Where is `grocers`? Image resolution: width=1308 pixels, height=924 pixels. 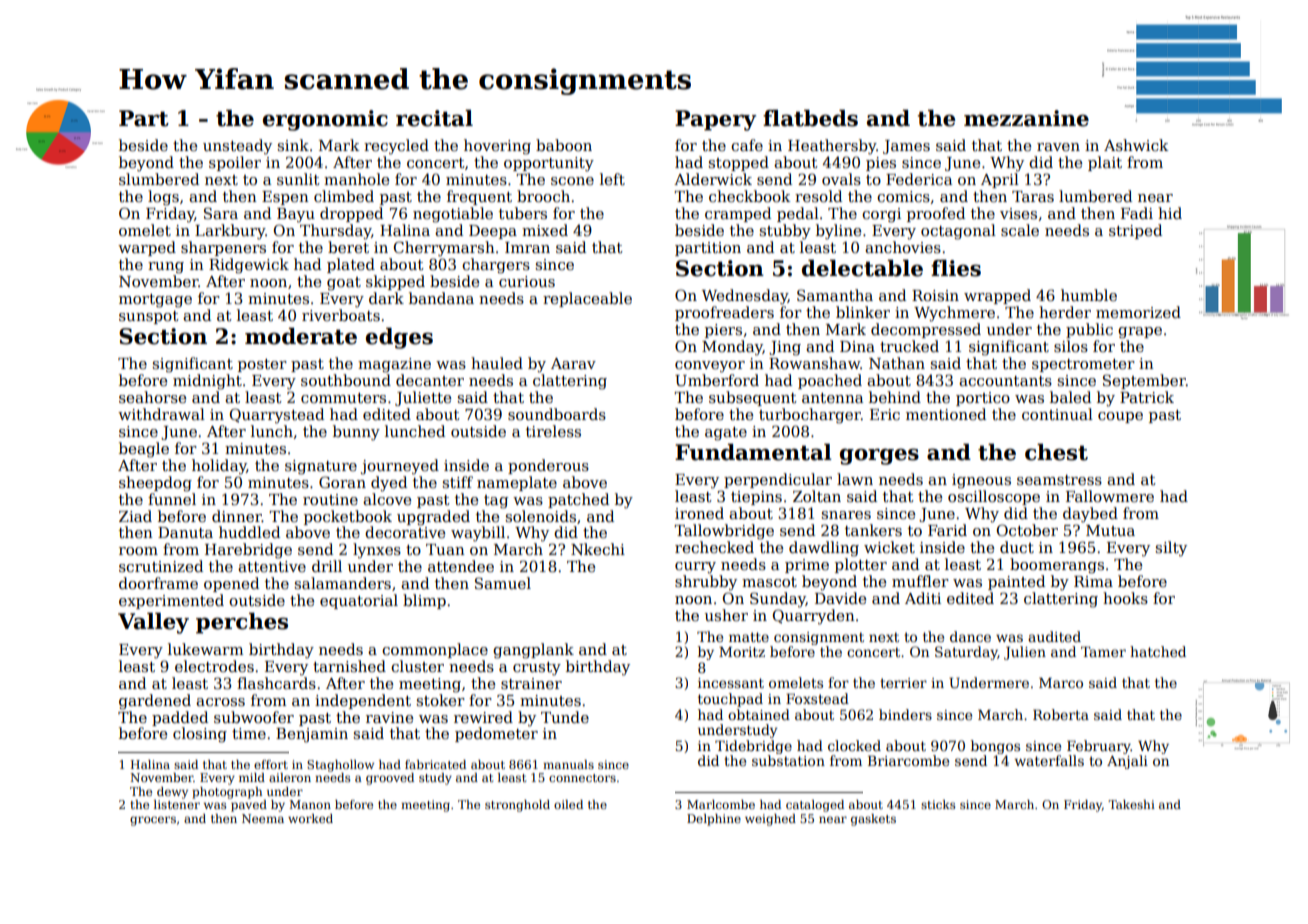 grocers is located at coordinates (153, 821).
